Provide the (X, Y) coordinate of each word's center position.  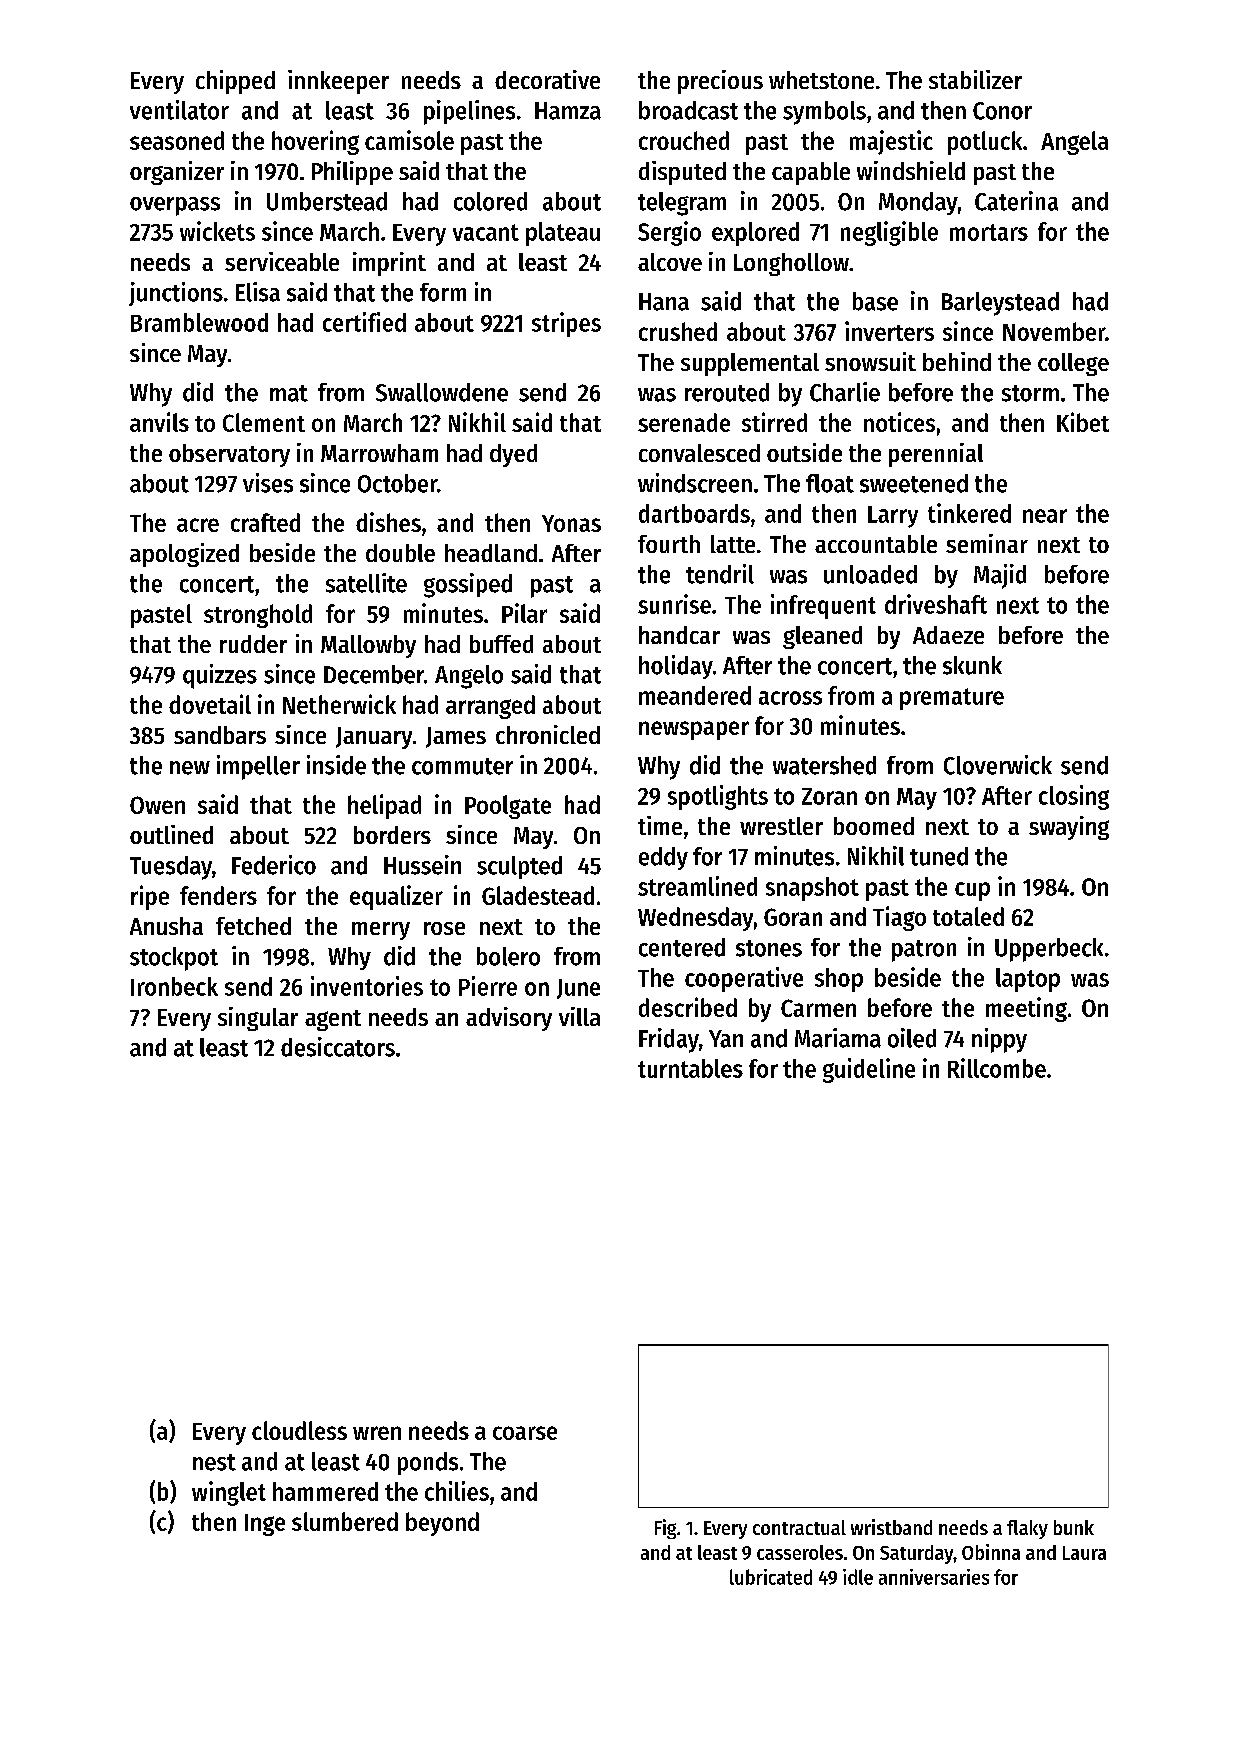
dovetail (210, 704)
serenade (684, 422)
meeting (1026, 1009)
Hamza (568, 111)
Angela (1074, 143)
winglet (229, 1493)
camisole (409, 140)
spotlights (718, 797)
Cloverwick (998, 765)
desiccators (338, 1047)
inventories (367, 986)
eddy (663, 858)
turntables (690, 1068)
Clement (264, 422)
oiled (912, 1038)
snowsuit (870, 361)
